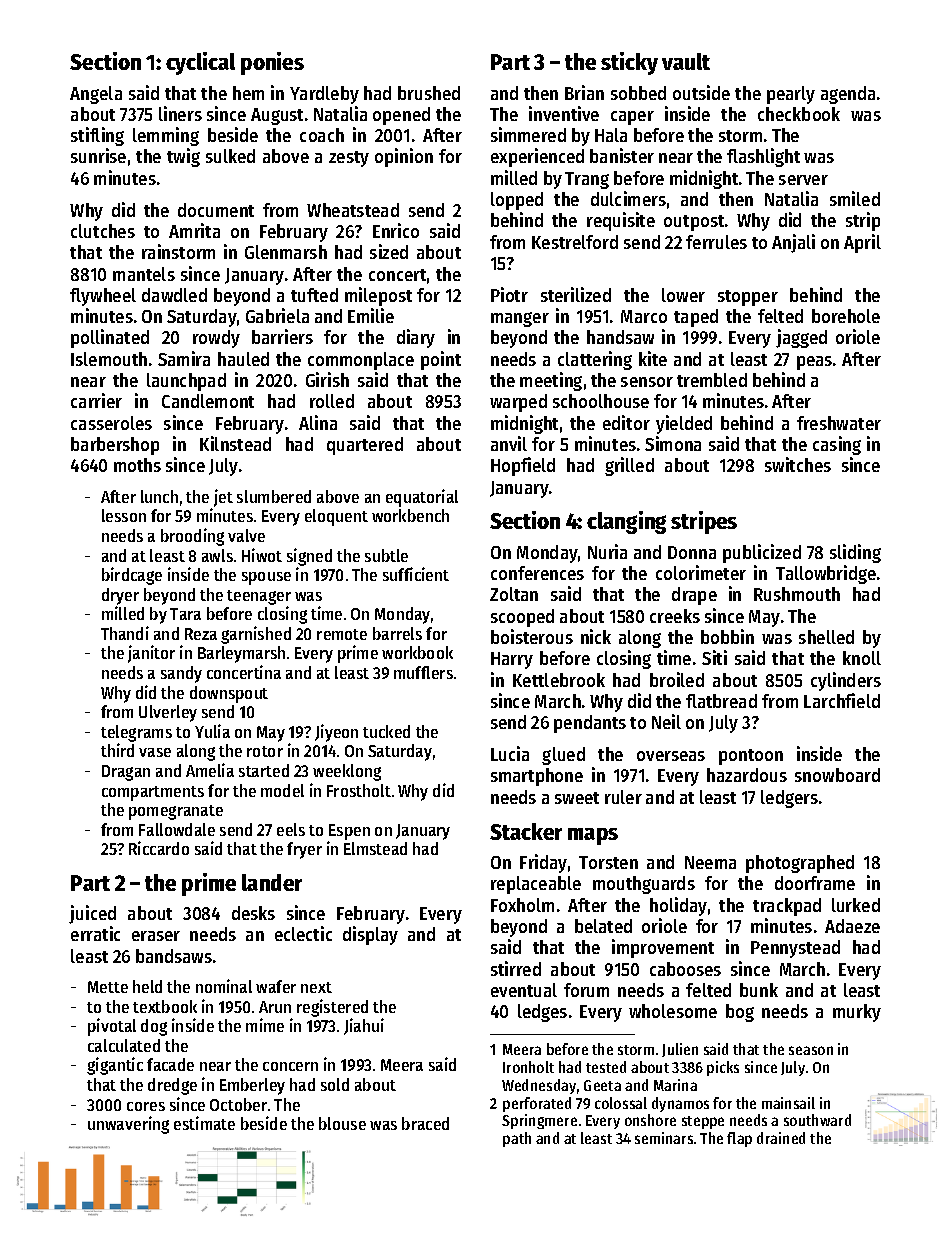  Describe the element at coordinates (200, 63) in the screenshot. I see `cyclical` at that location.
